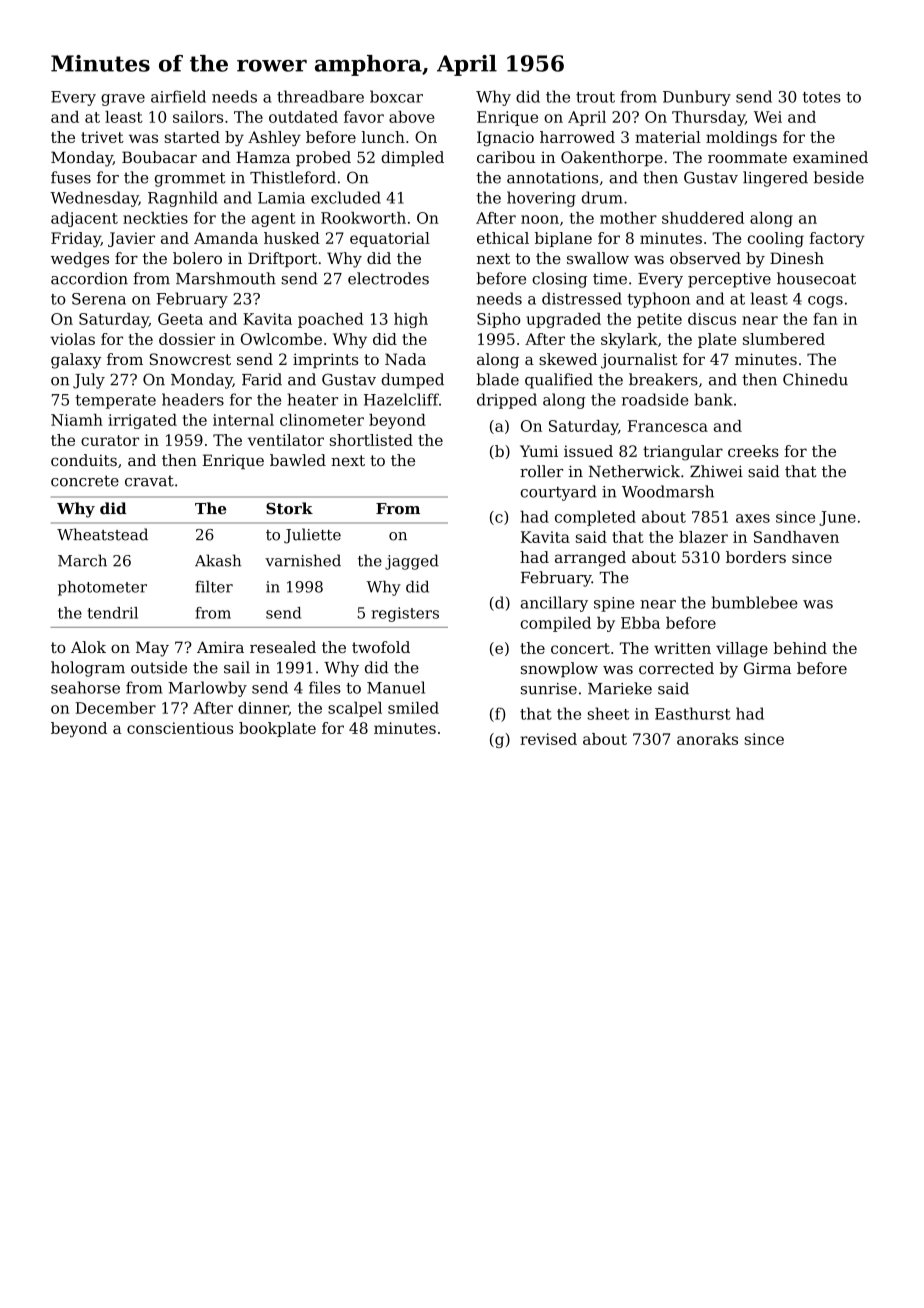  Describe the element at coordinates (412, 381) in the screenshot. I see `dumped` at that location.
